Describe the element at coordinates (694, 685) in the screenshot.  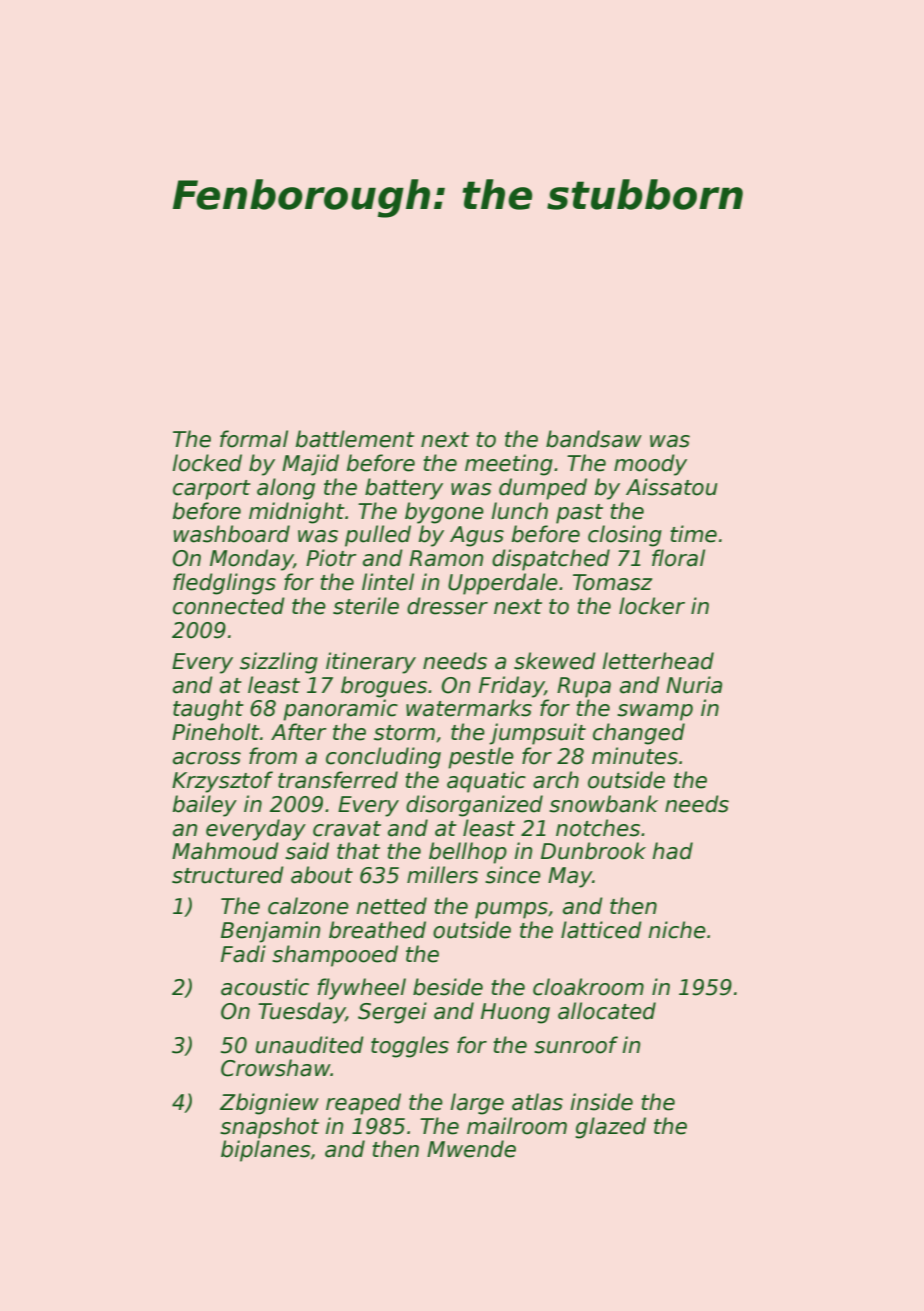
I see `Nuria` at that location.
